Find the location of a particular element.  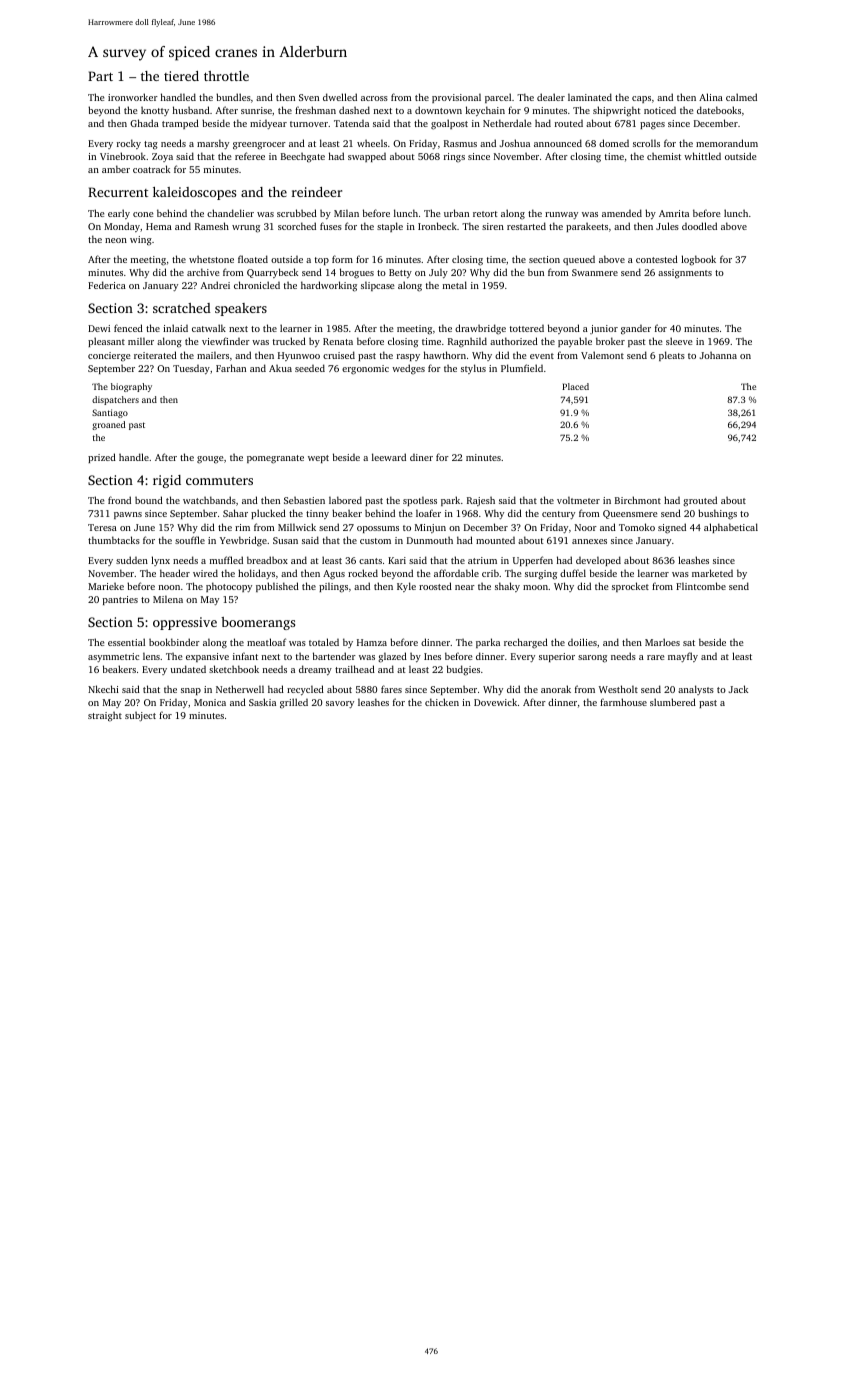

throttle is located at coordinates (226, 76).
